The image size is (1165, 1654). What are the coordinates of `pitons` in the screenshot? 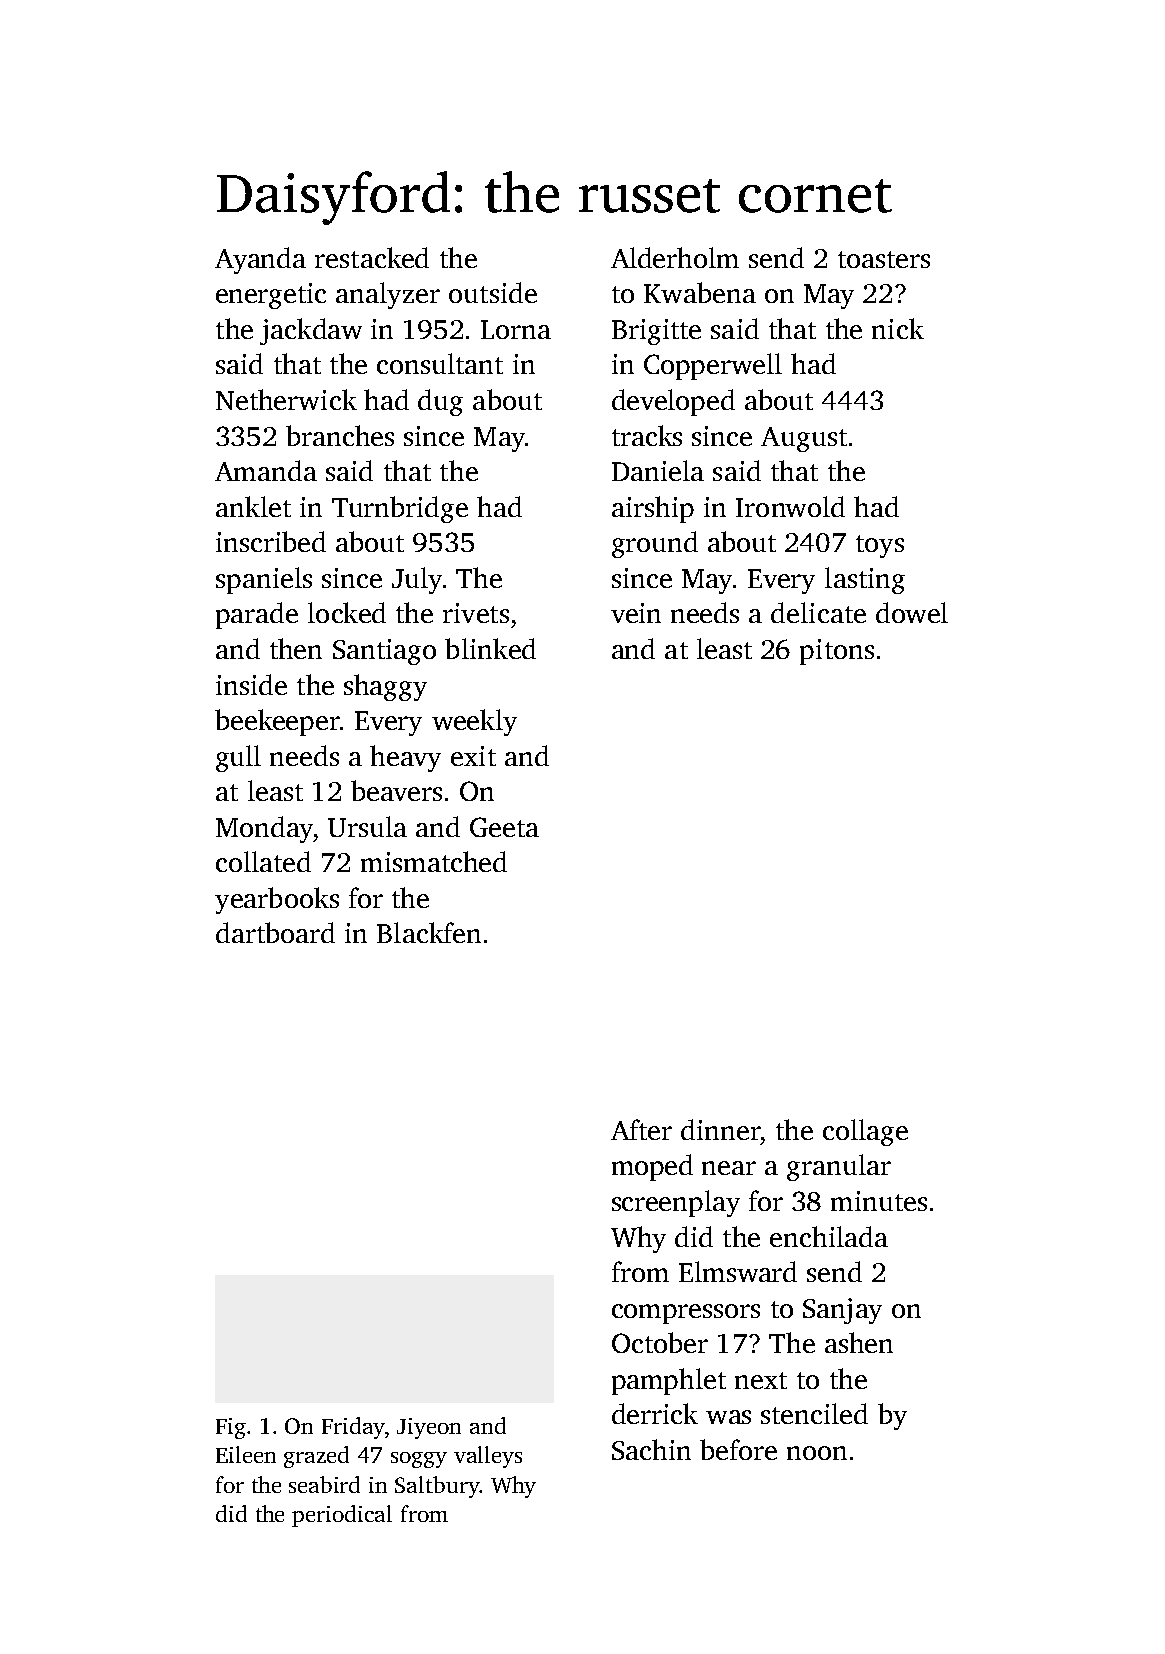 It's located at (837, 652).
